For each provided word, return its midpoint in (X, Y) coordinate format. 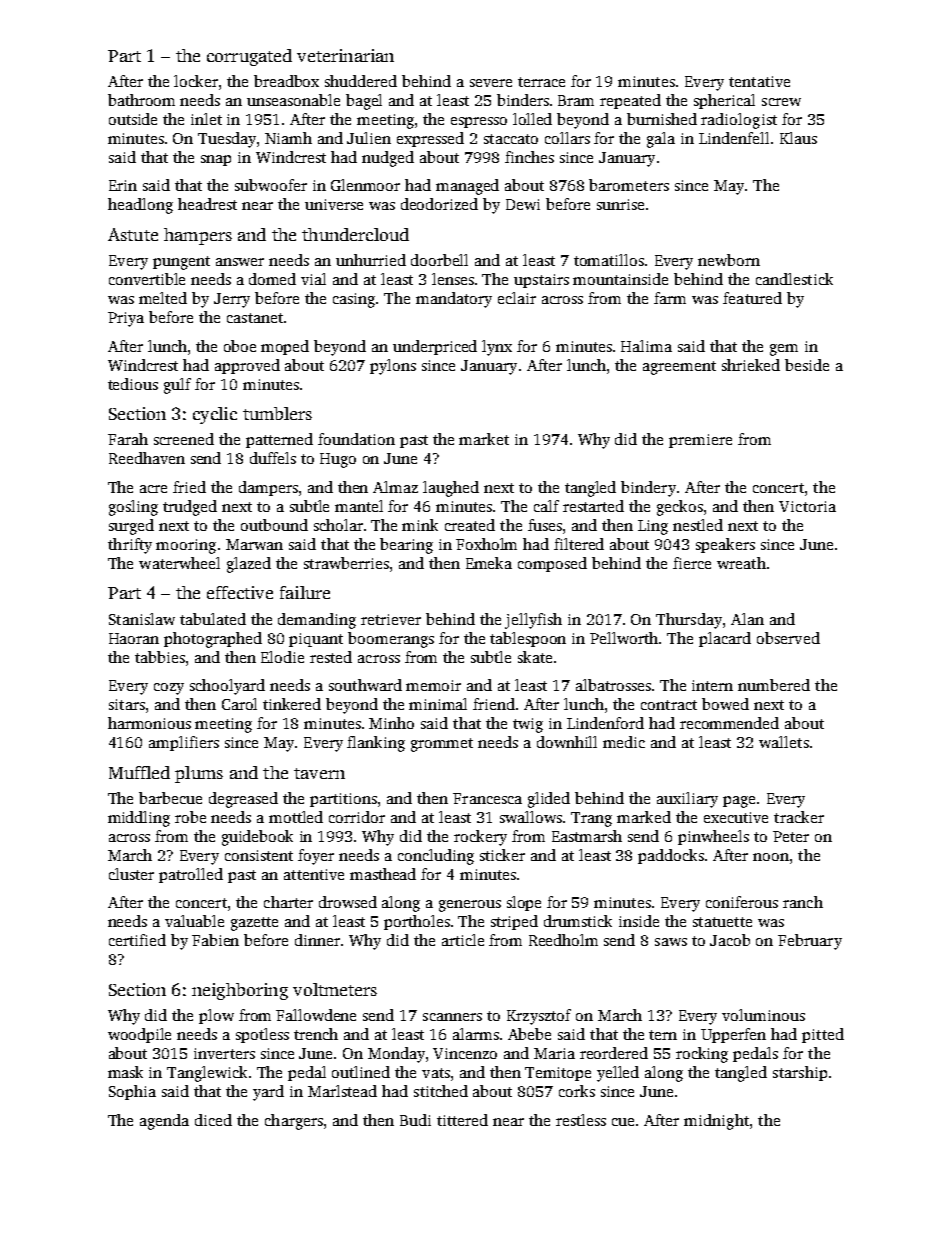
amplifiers (184, 743)
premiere (700, 441)
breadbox (286, 81)
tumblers (277, 413)
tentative (759, 81)
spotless (262, 1035)
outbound (274, 525)
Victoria (807, 506)
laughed (451, 489)
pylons (393, 367)
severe (491, 83)
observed (788, 638)
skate (535, 657)
